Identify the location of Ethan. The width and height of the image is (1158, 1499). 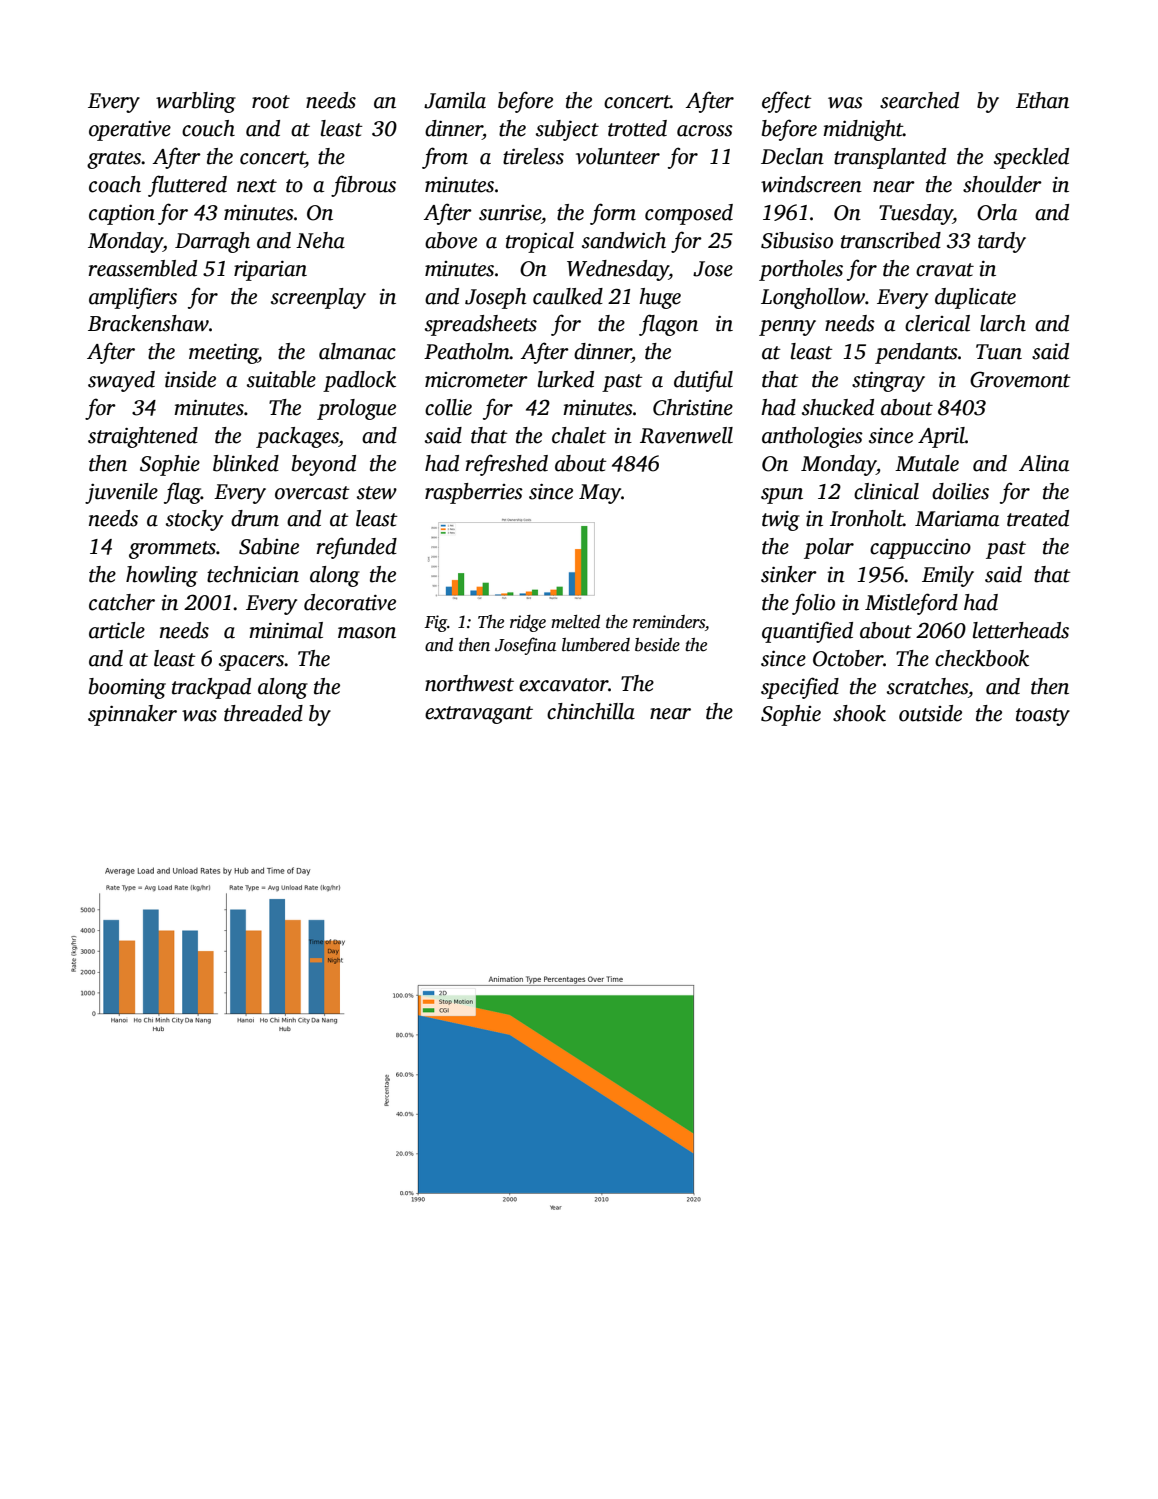
(1042, 100).
